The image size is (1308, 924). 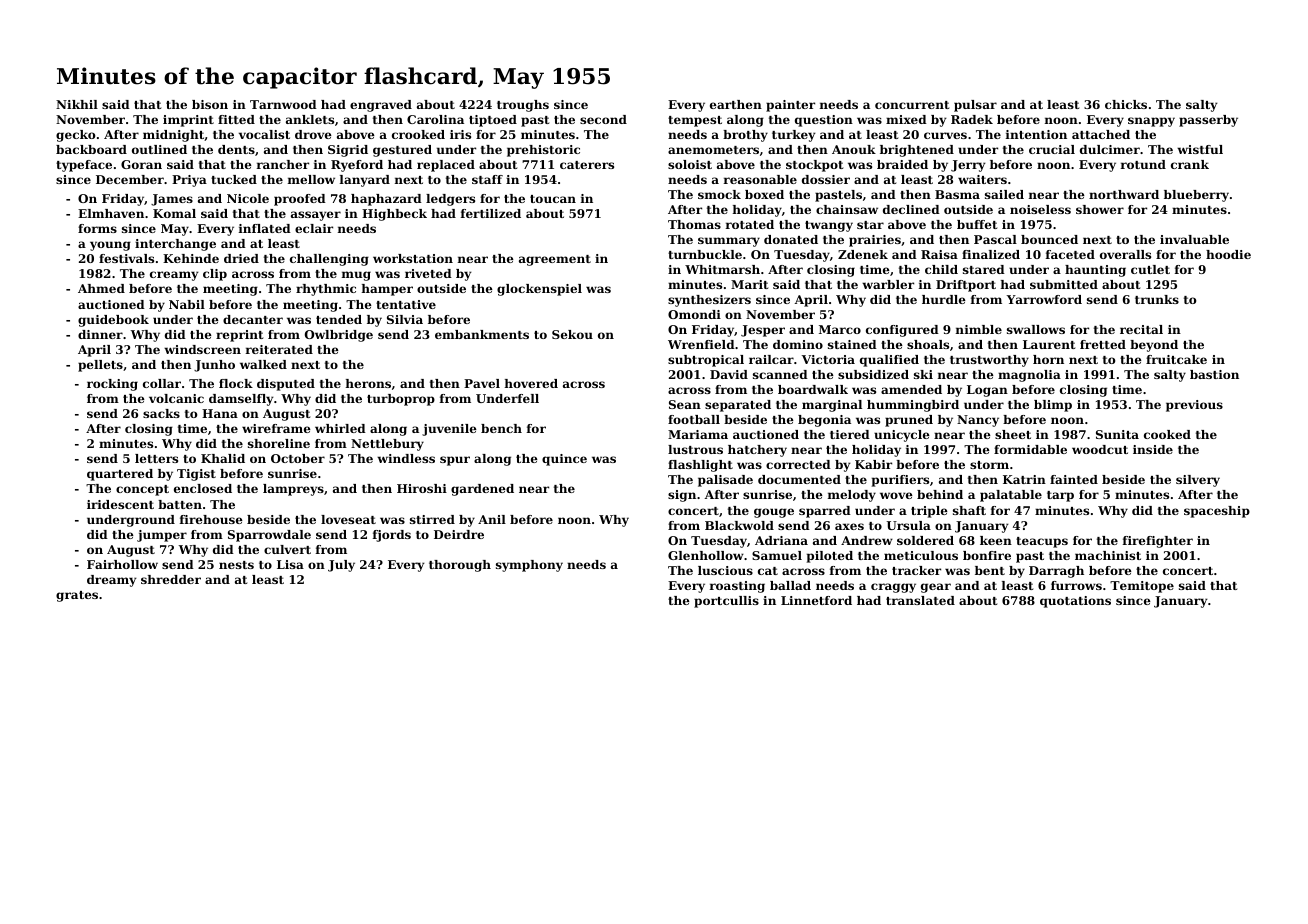 I want to click on reprint, so click(x=239, y=336).
